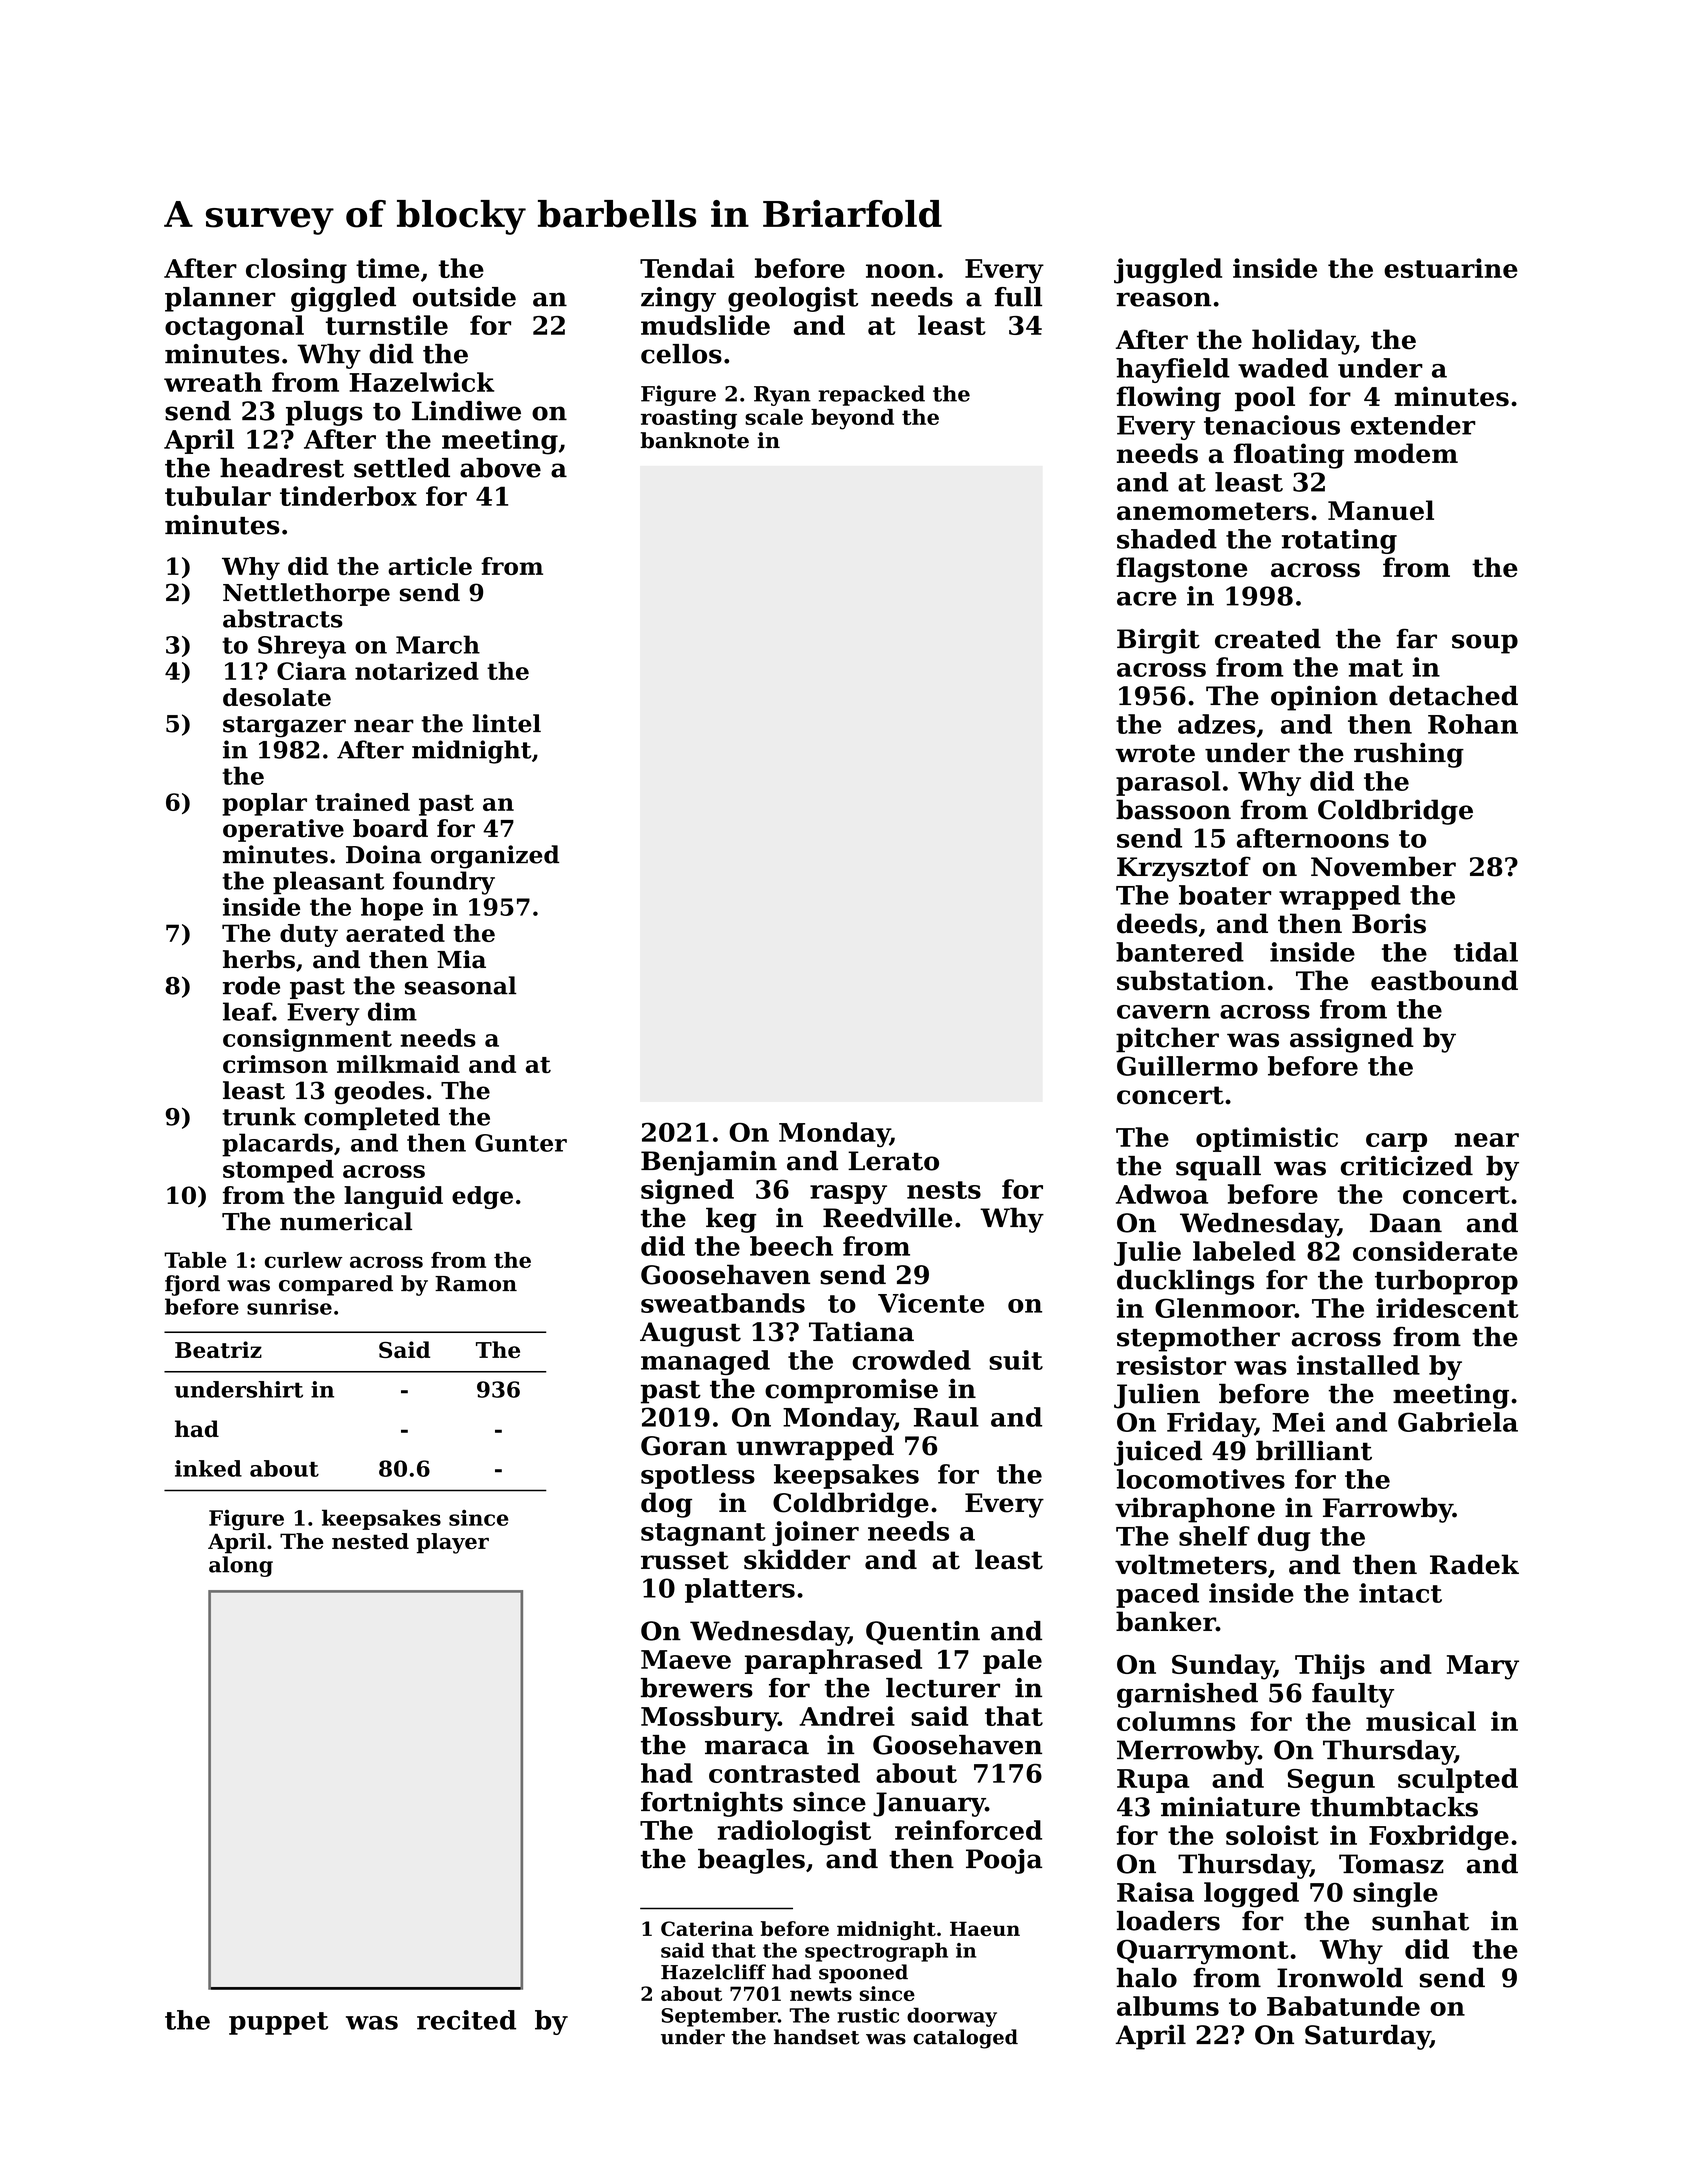 The height and width of the screenshot is (2178, 1683). What do you see at coordinates (1447, 1308) in the screenshot?
I see `iridescent` at bounding box center [1447, 1308].
